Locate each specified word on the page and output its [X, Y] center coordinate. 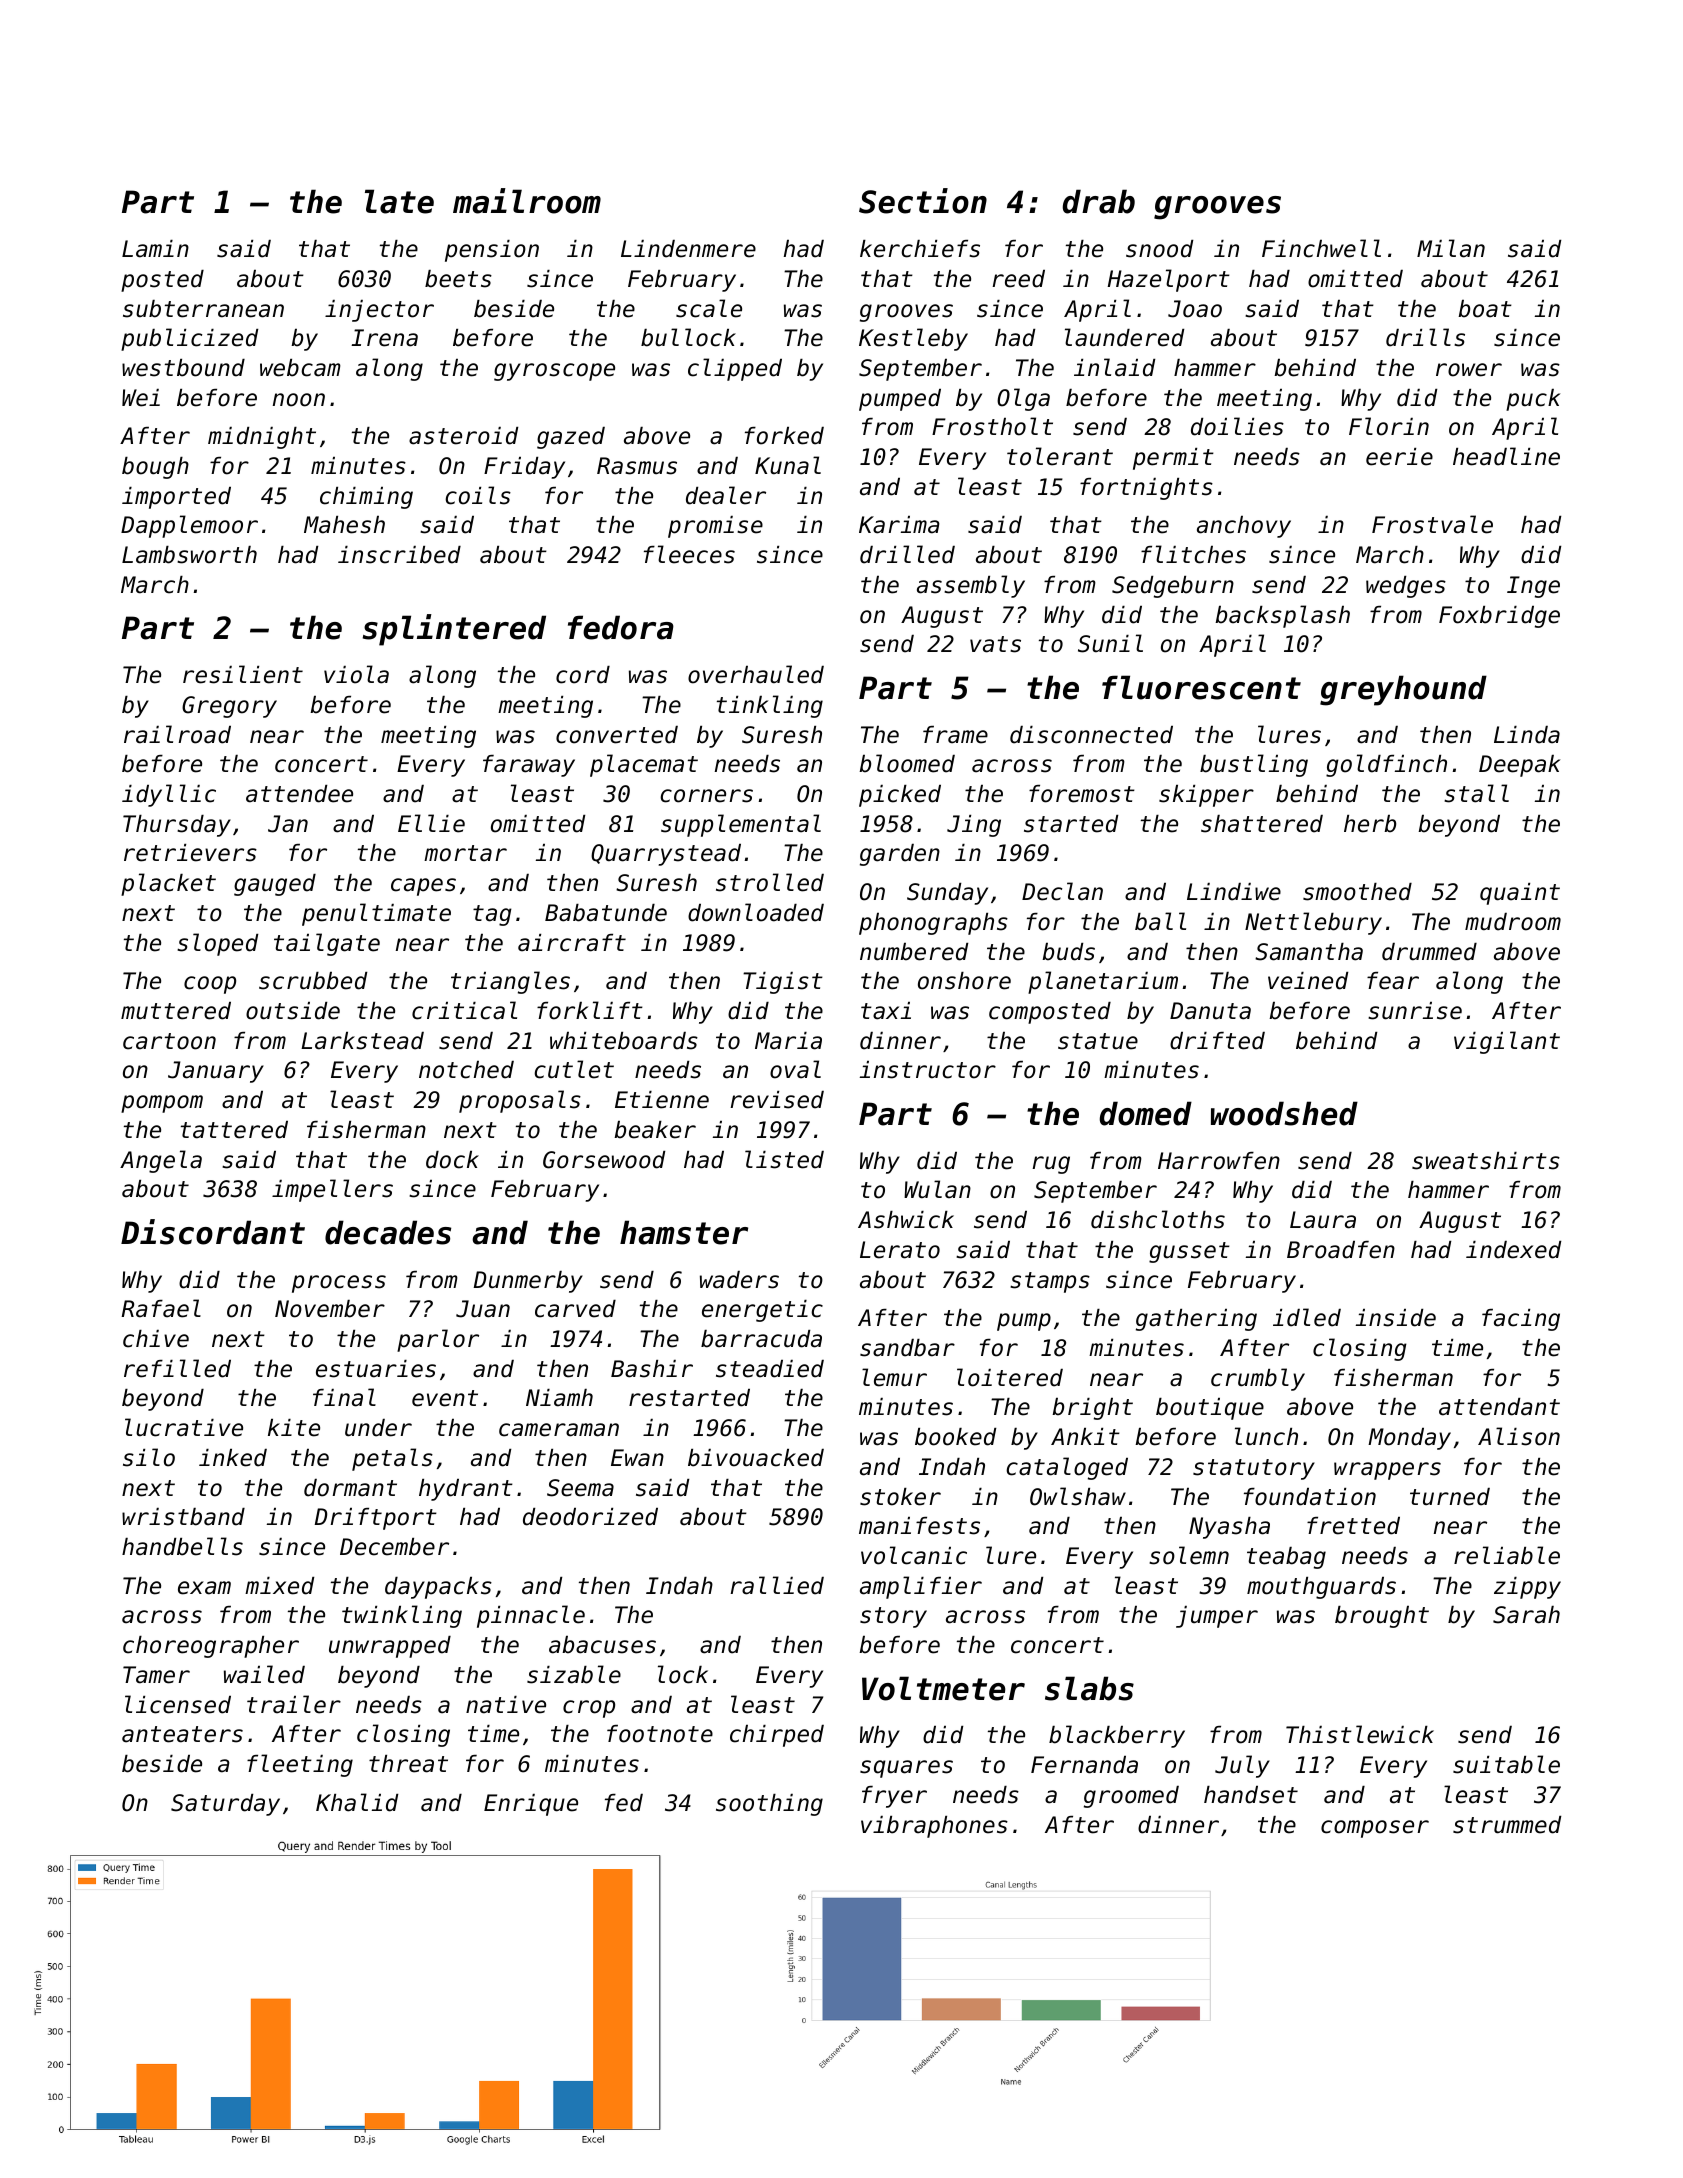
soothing [769, 1805]
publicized [189, 339]
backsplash [1282, 616]
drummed [1429, 952]
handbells [182, 1546]
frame [955, 735]
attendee [299, 794]
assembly [971, 586]
